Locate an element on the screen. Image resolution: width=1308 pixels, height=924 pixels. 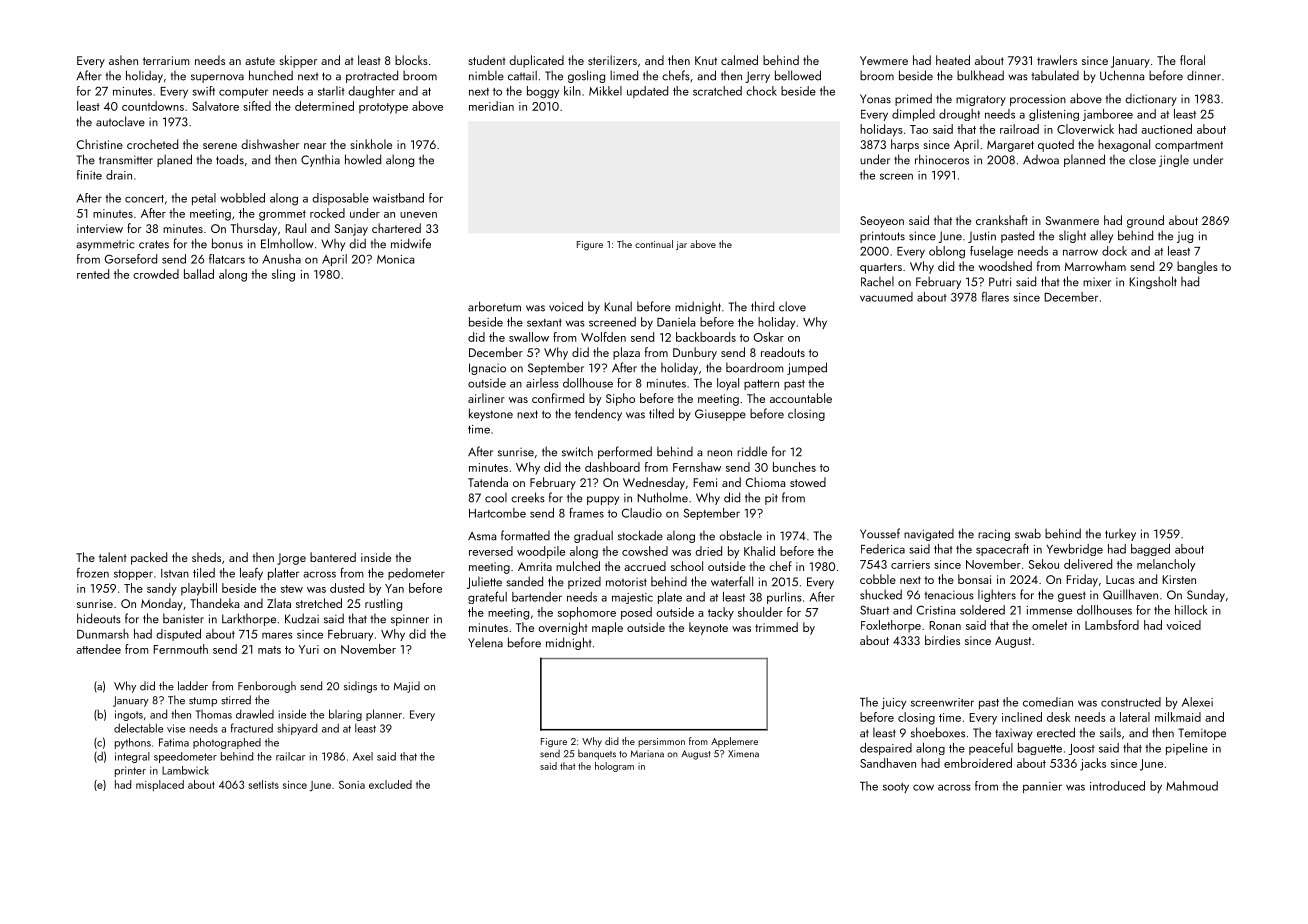
misplaced is located at coordinates (160, 785).
